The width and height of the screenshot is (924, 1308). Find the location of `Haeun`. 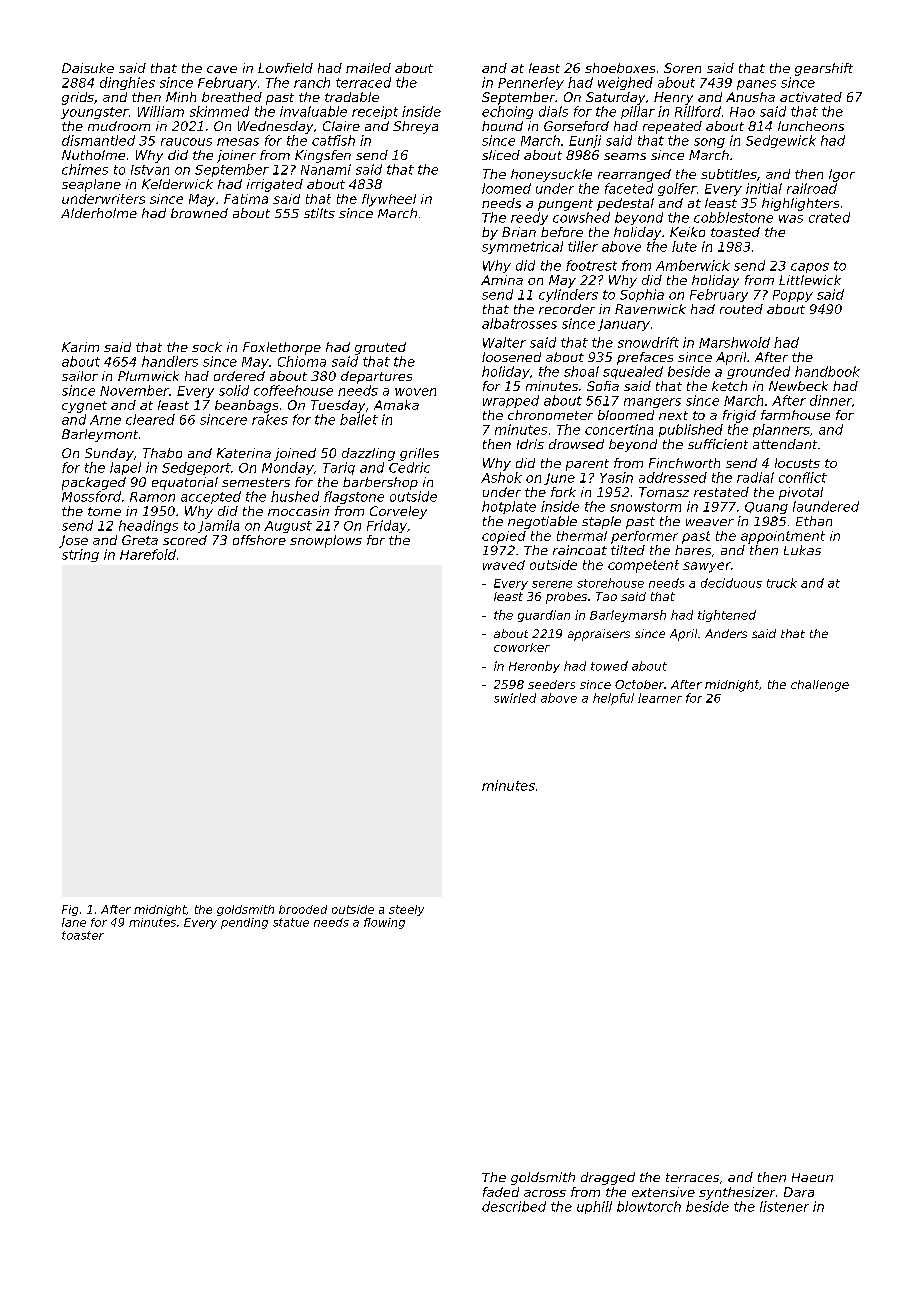

Haeun is located at coordinates (812, 1177).
